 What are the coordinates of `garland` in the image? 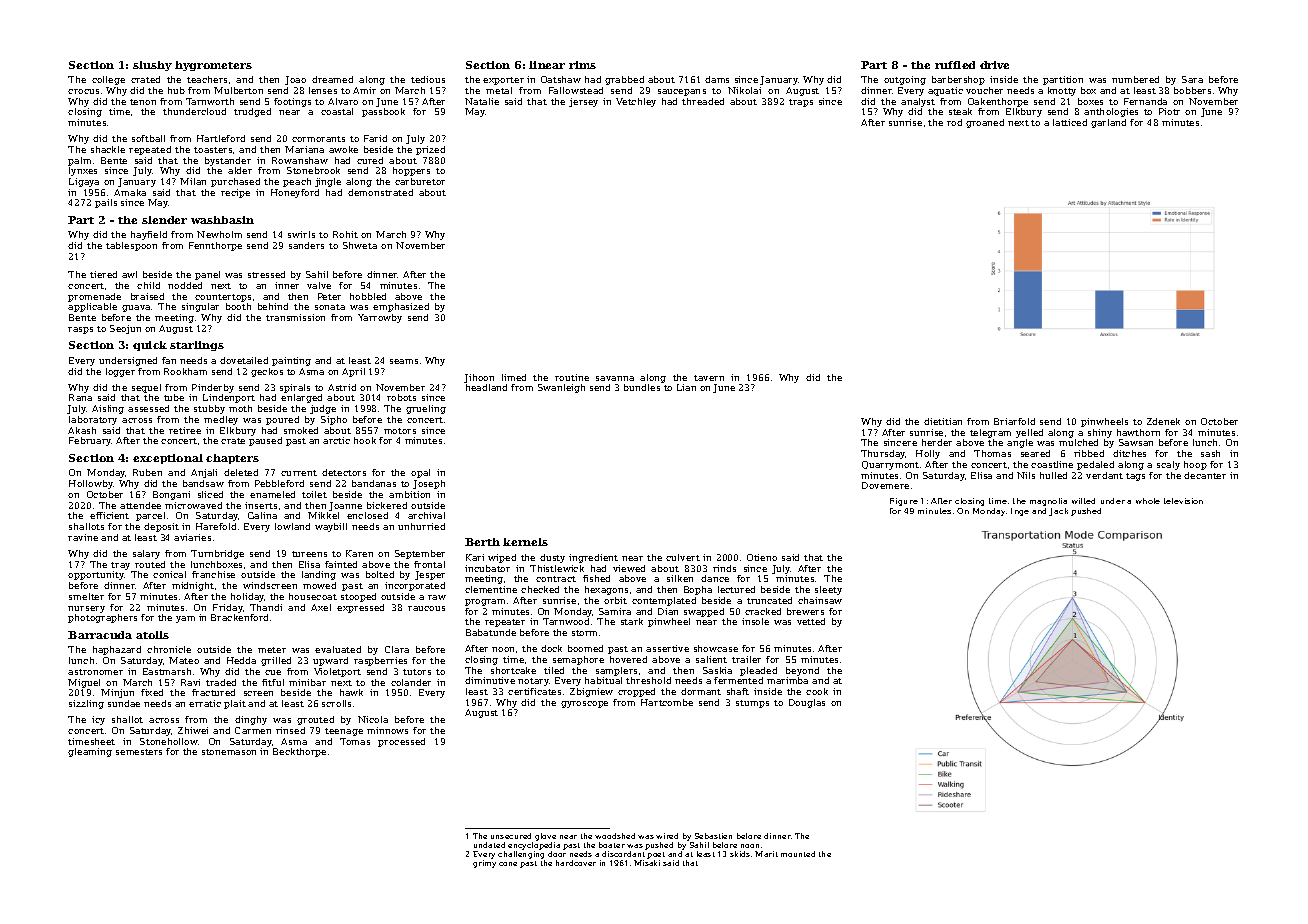 It's located at (1108, 123).
